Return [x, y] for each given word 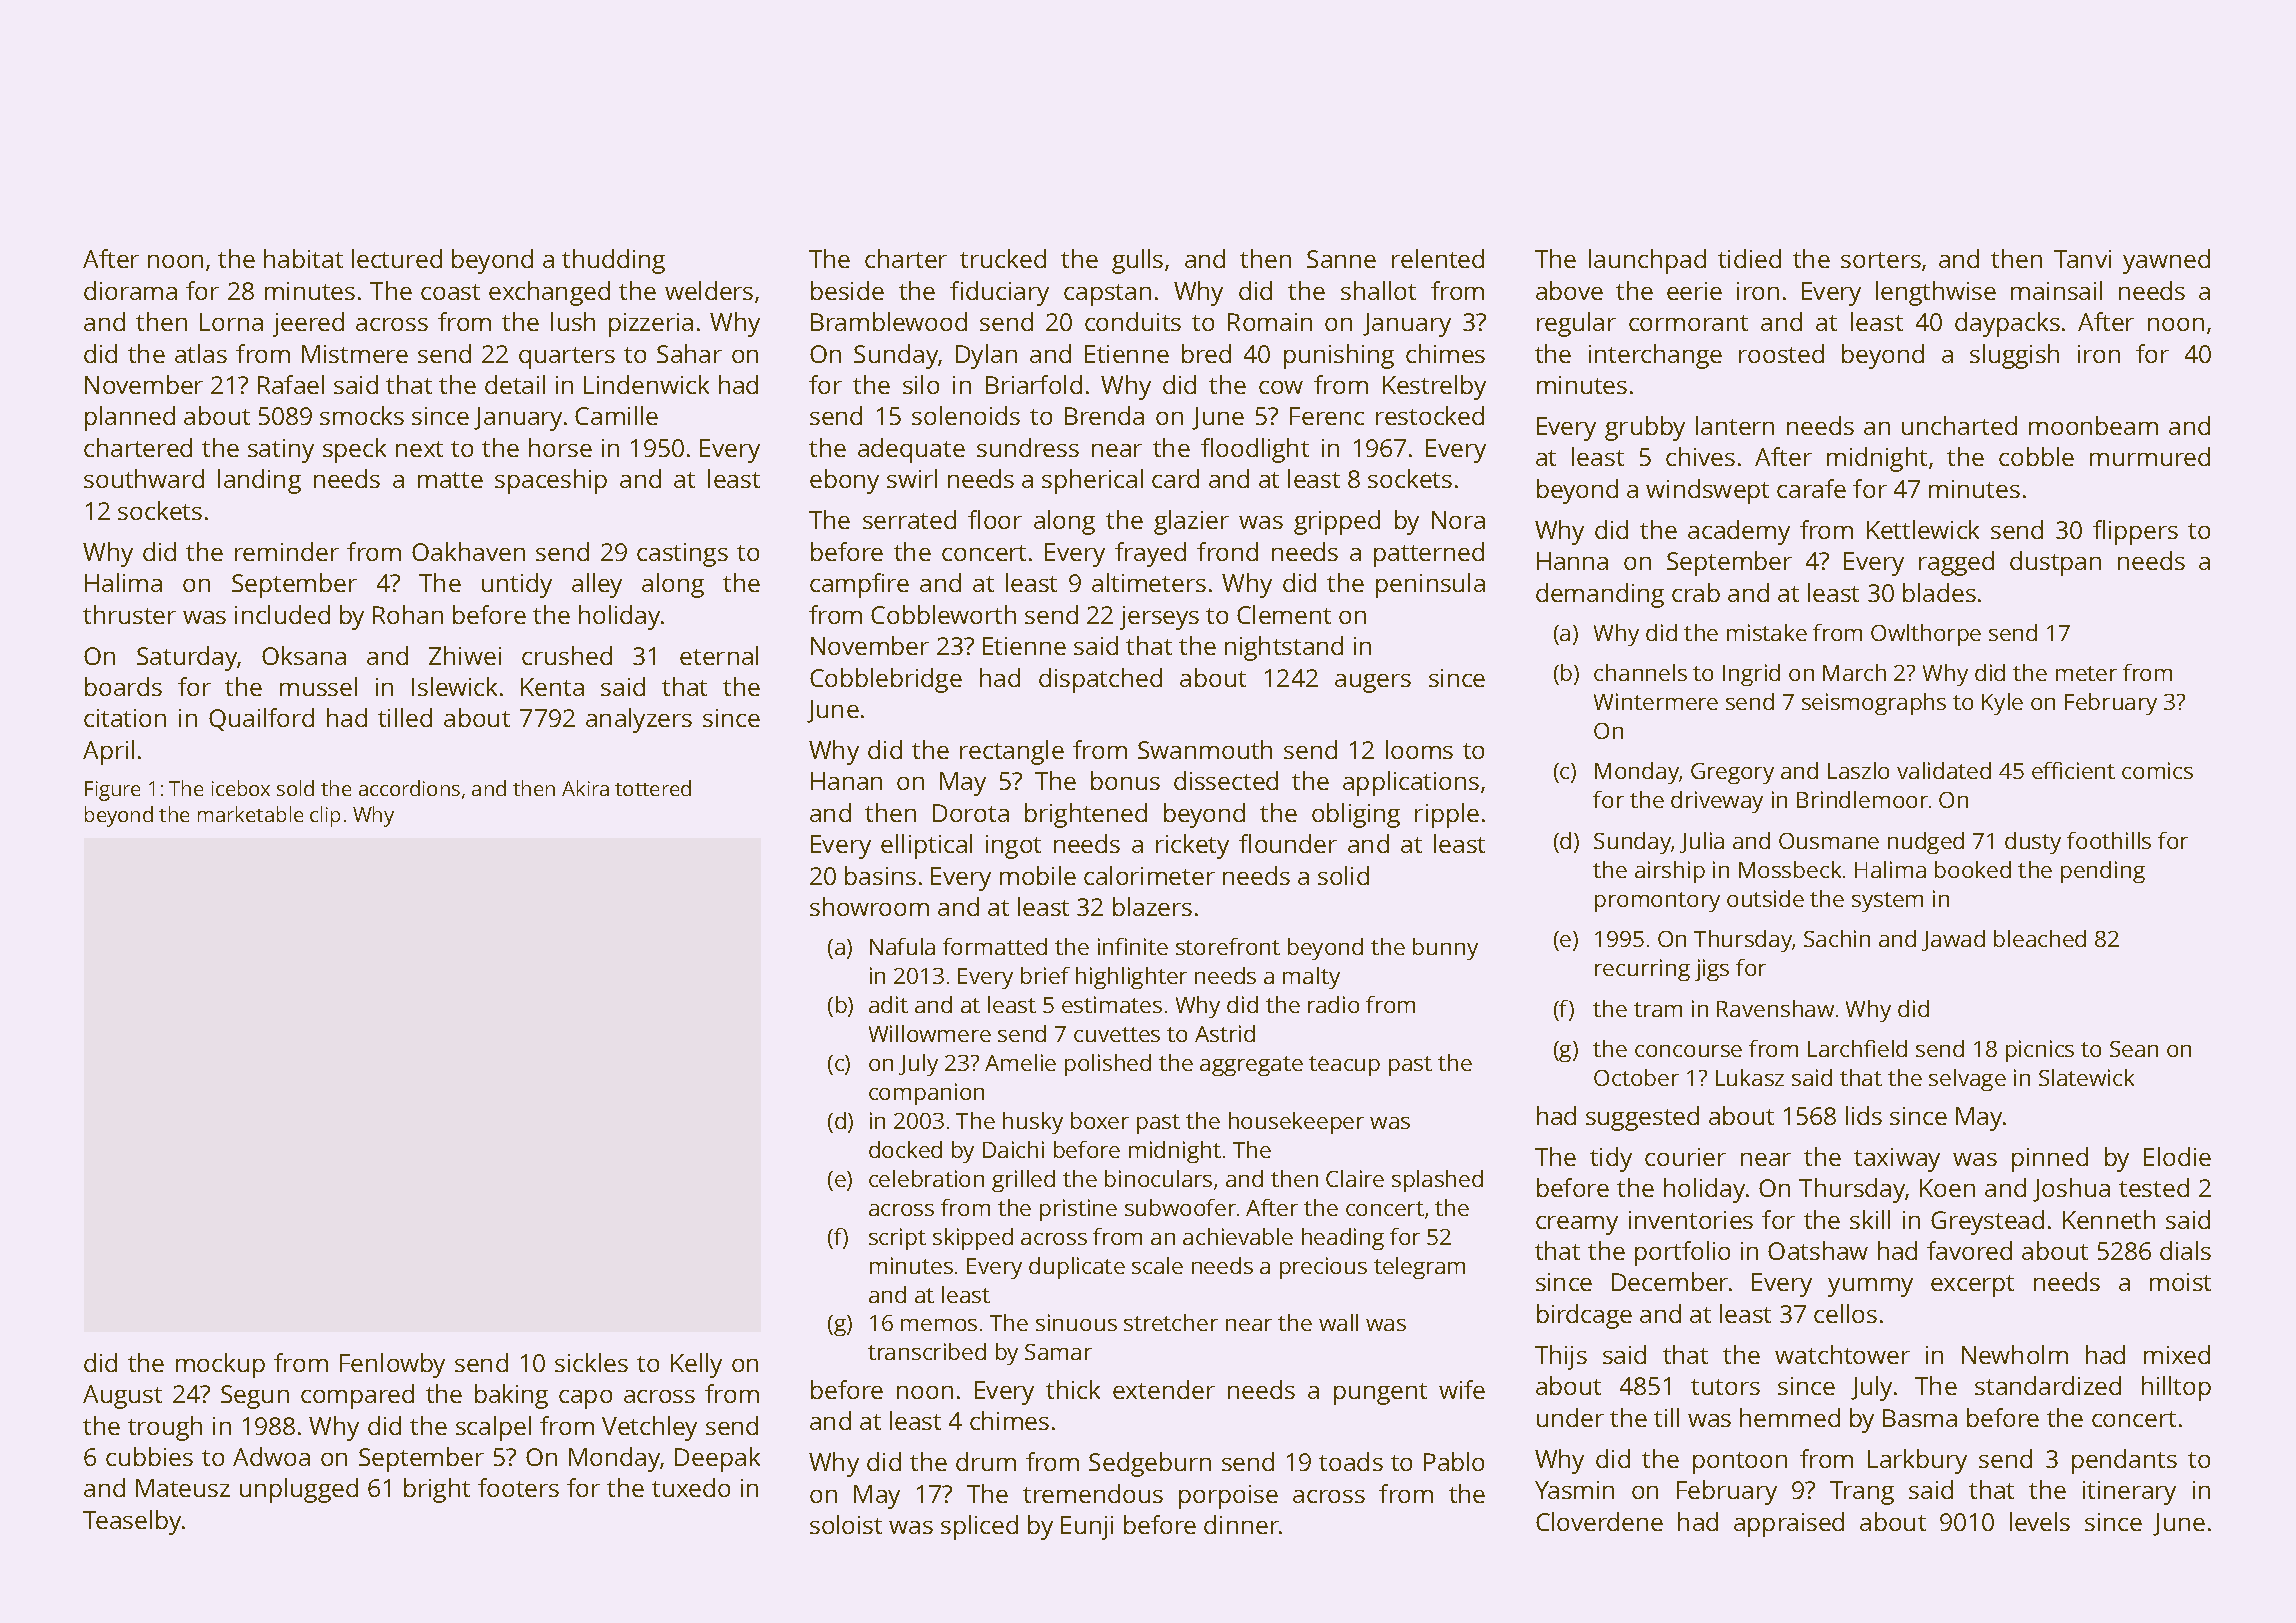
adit [888, 1004]
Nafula [902, 946]
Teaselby [132, 1522]
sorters [1881, 260]
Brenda [1104, 415]
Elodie [2177, 1156]
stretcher [1171, 1322]
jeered [308, 324]
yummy [1870, 1287]
